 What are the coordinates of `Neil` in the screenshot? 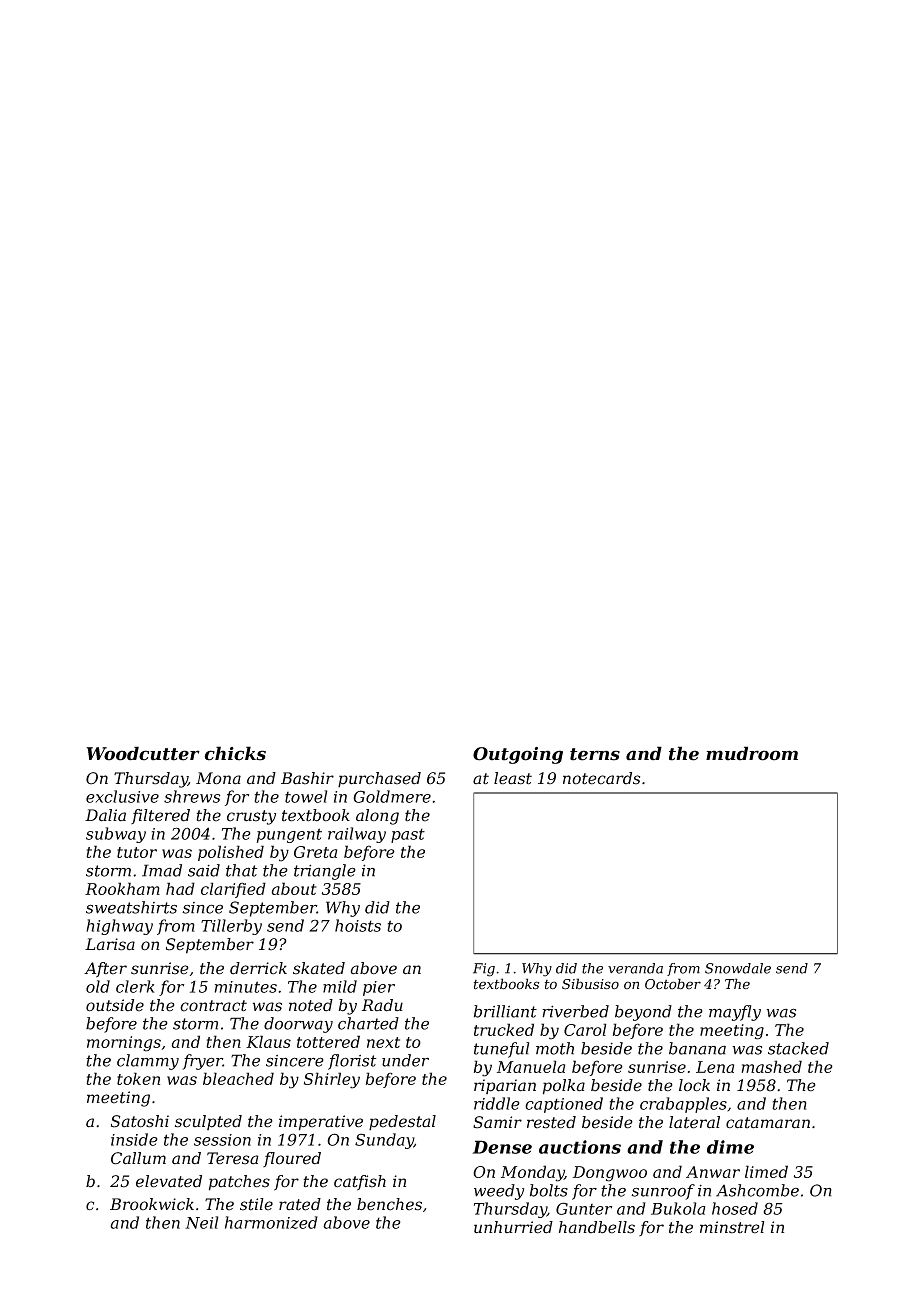 It's located at (202, 1222).
